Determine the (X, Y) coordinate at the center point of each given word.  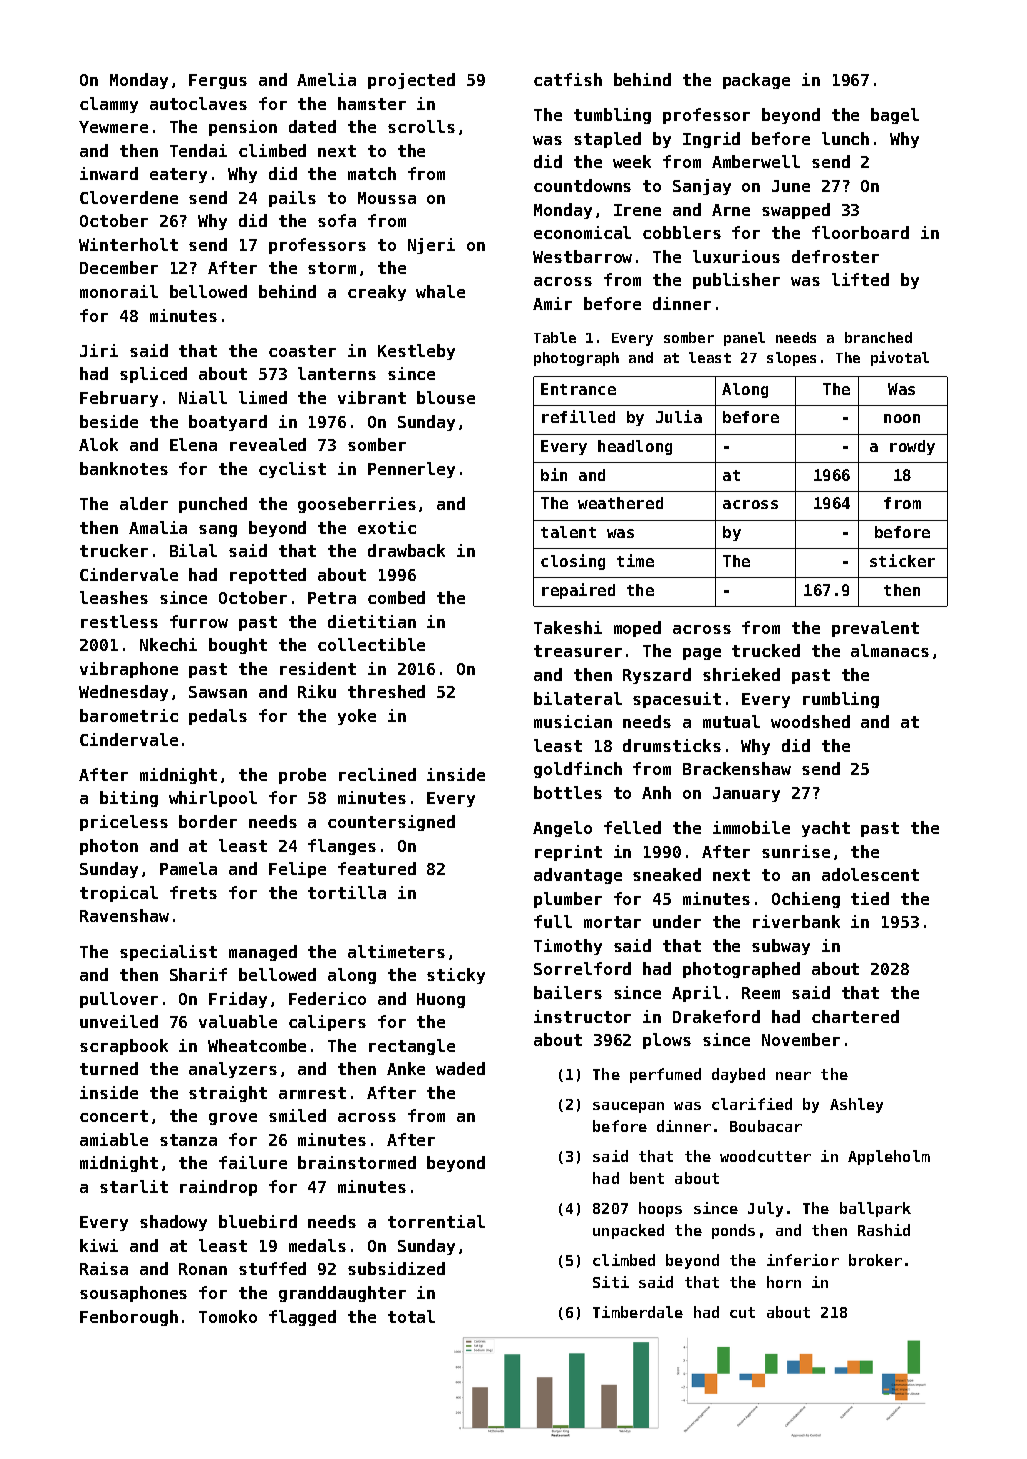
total (411, 1316)
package (756, 81)
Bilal (193, 550)
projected (411, 81)
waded (460, 1068)
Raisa (104, 1268)
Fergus (218, 81)
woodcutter (765, 1156)
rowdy (912, 447)
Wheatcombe (257, 1045)
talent (568, 532)
